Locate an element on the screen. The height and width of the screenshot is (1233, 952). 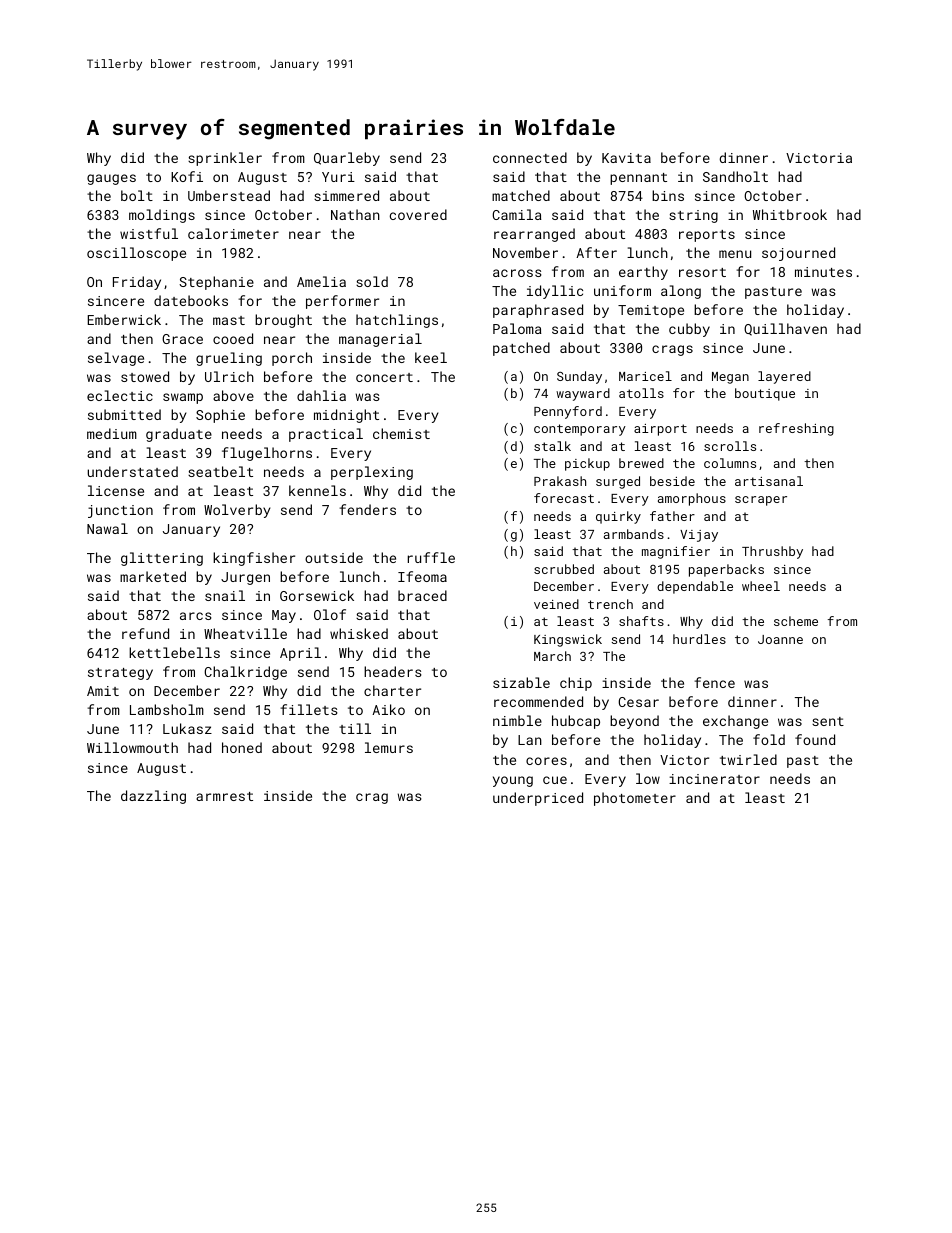
Kavita is located at coordinates (626, 158).
